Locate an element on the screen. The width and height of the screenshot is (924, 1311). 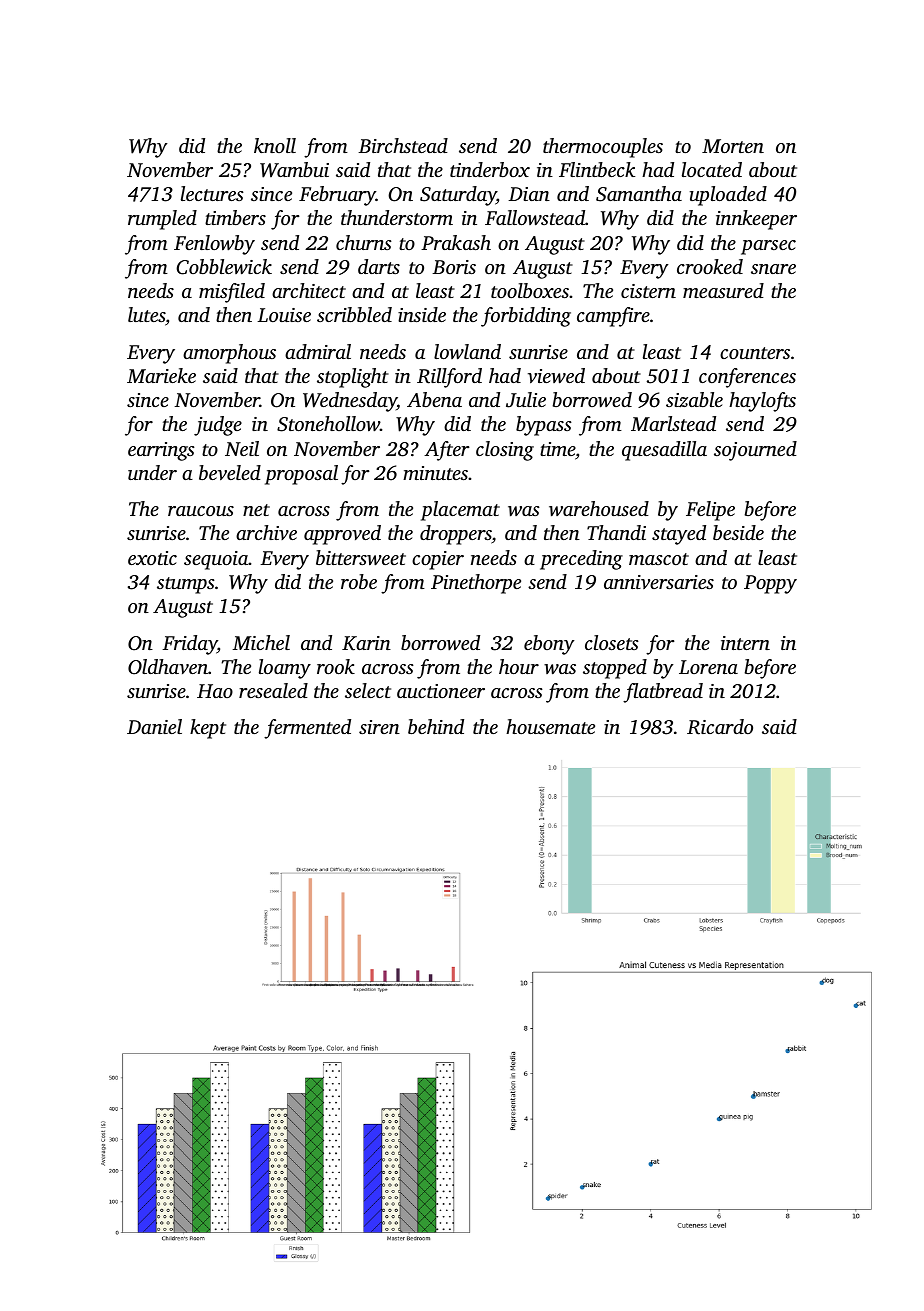
beside is located at coordinates (738, 532).
